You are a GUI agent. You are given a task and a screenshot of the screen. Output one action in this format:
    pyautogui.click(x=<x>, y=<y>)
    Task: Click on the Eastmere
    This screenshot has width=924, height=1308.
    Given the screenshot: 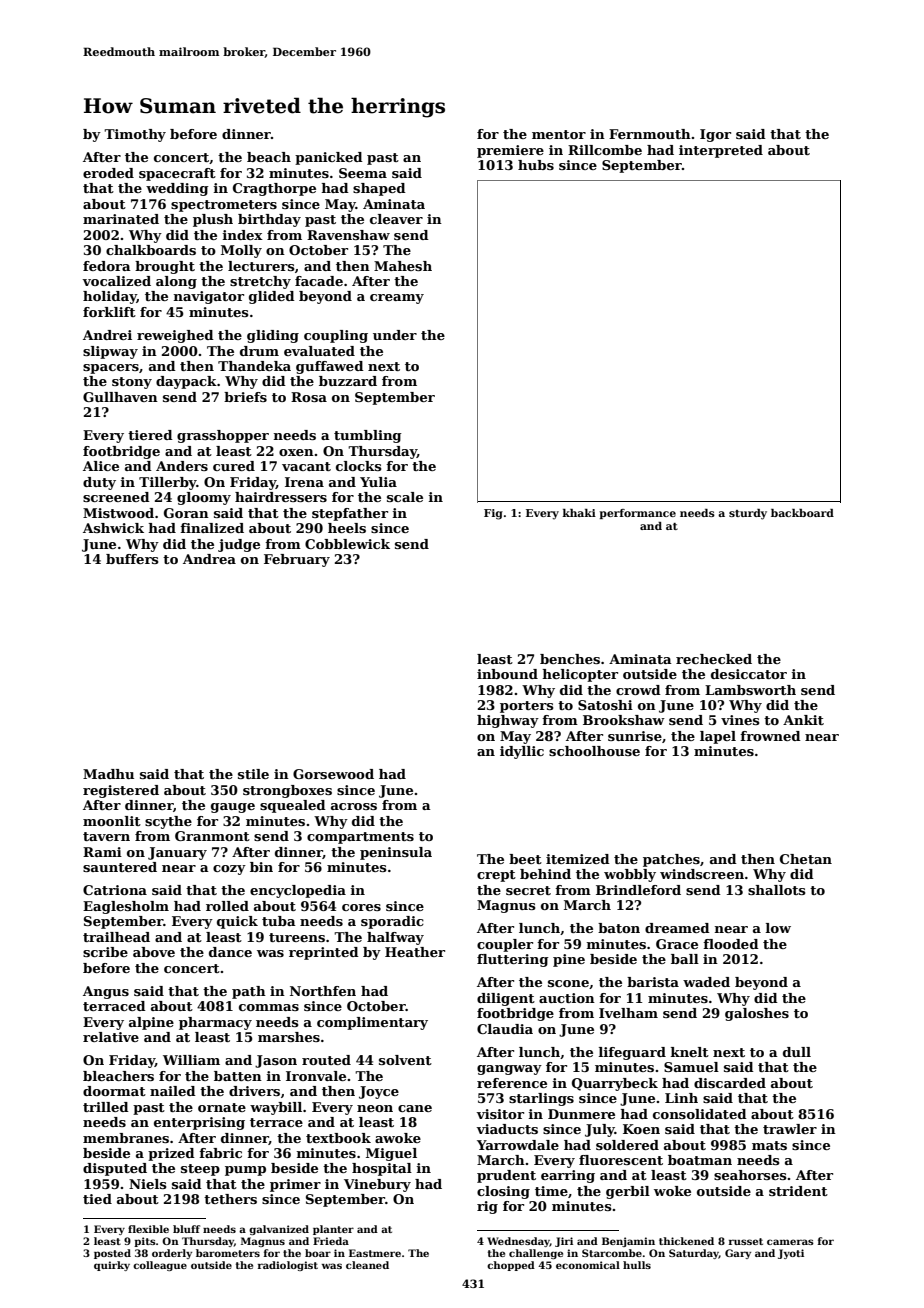 What is the action you would take?
    pyautogui.click(x=375, y=1253)
